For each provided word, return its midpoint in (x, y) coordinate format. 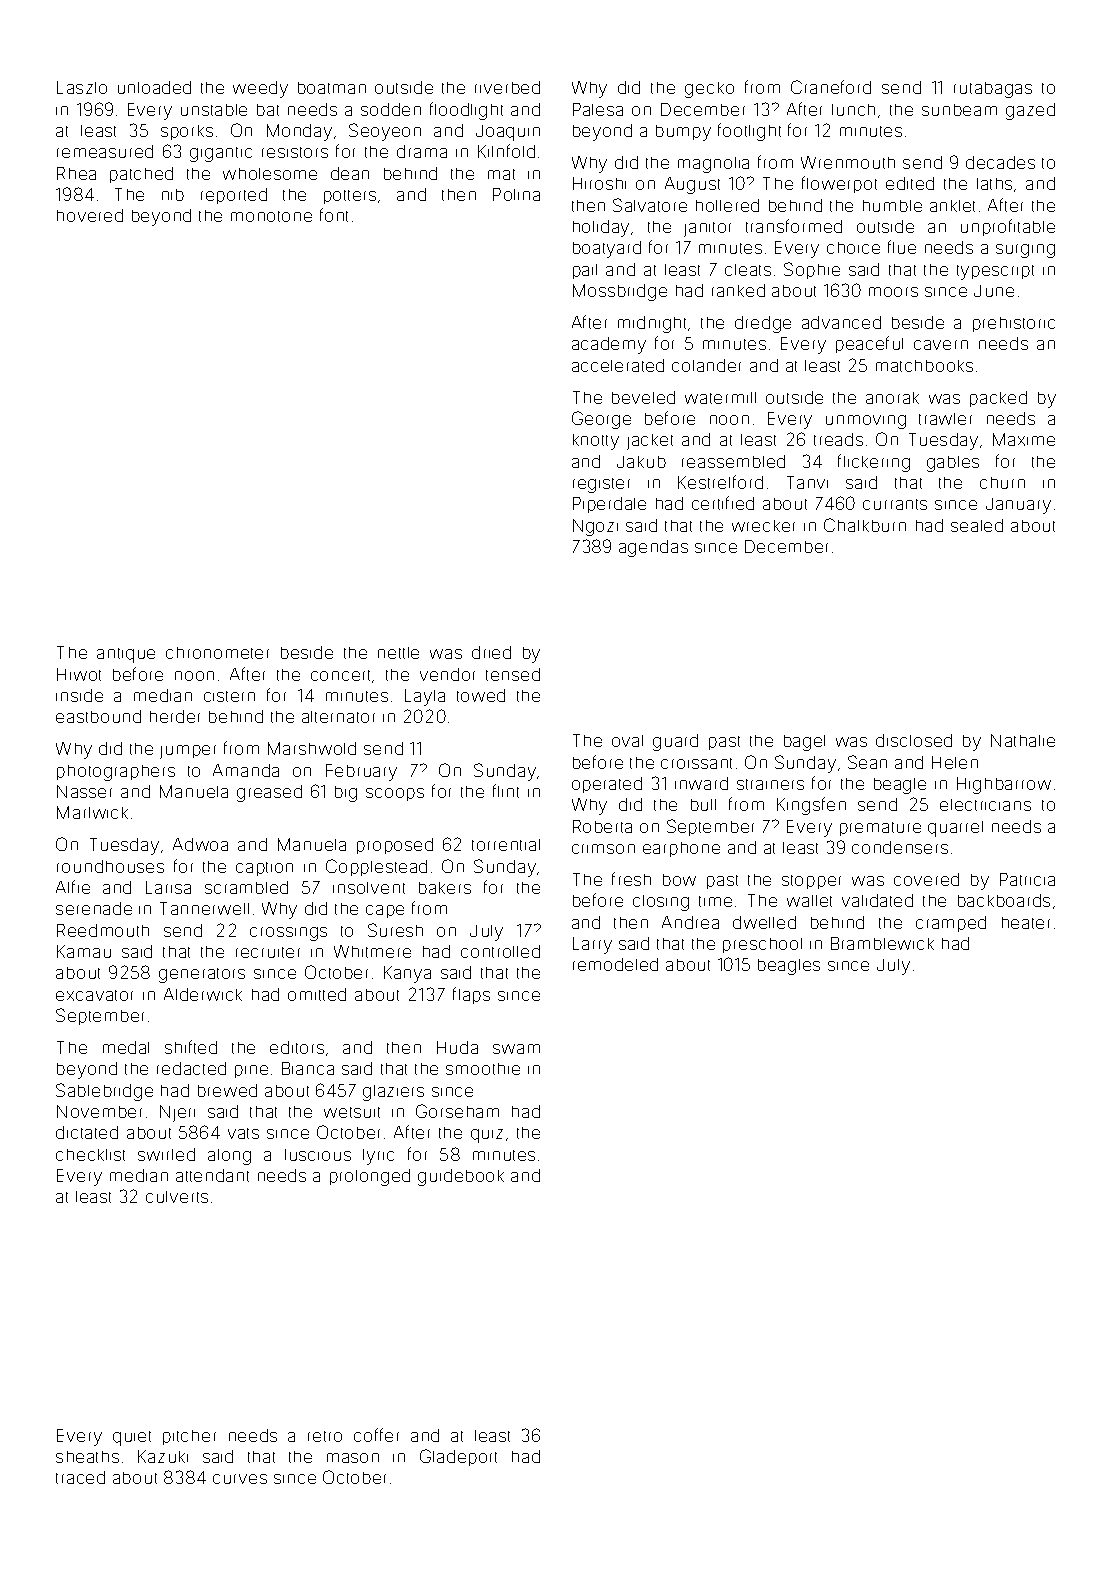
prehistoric (1014, 324)
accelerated (618, 365)
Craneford (831, 87)
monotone (271, 216)
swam (516, 1049)
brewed (227, 1090)
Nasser (84, 791)
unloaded (154, 87)
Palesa (598, 109)
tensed (513, 674)
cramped (951, 924)
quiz (487, 1136)
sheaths (87, 1457)
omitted (317, 994)
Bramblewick (882, 943)
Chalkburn (865, 525)
